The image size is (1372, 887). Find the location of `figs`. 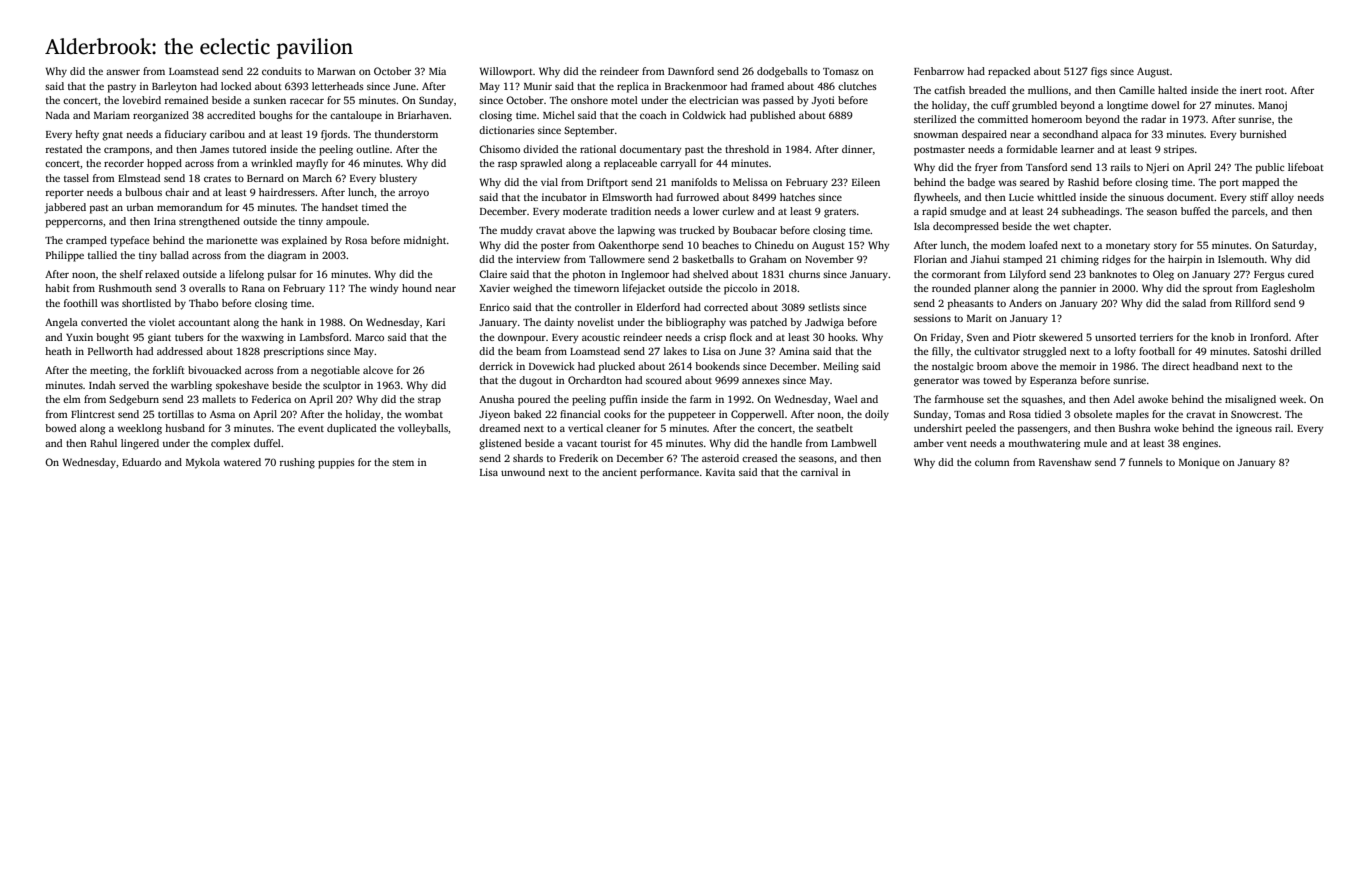

figs is located at coordinates (1099, 72).
